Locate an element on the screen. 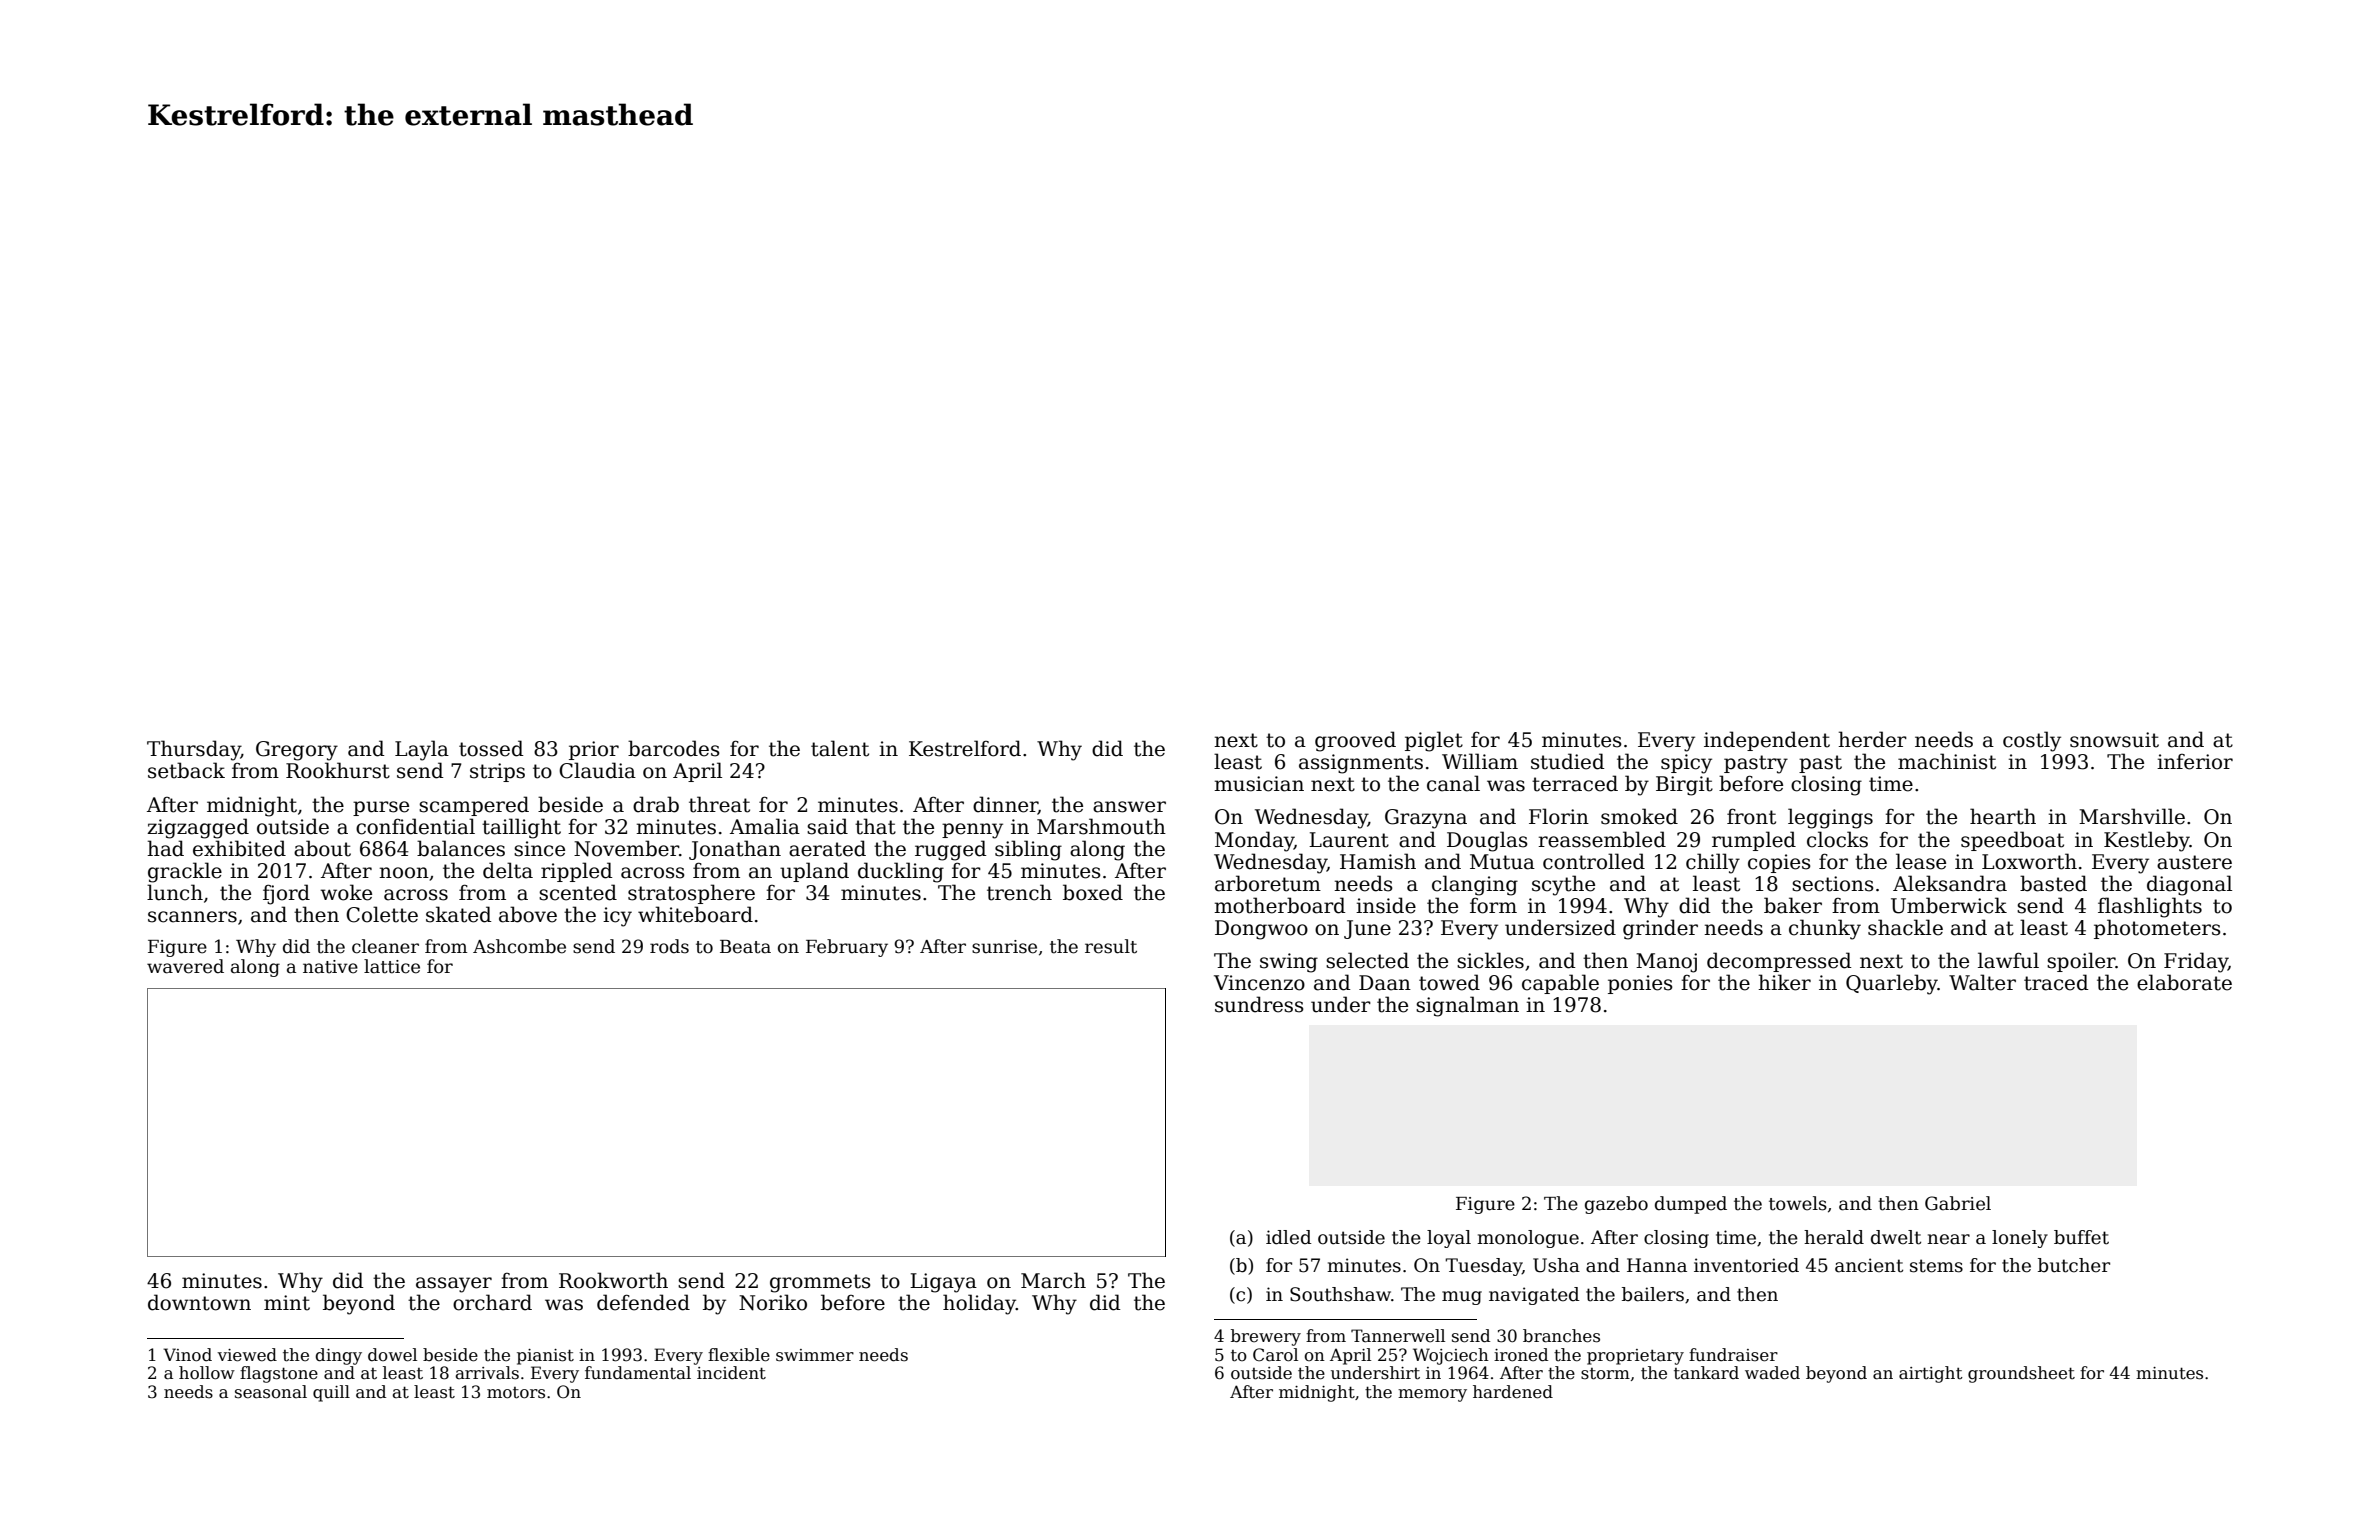  Rookhurst is located at coordinates (338, 770).
